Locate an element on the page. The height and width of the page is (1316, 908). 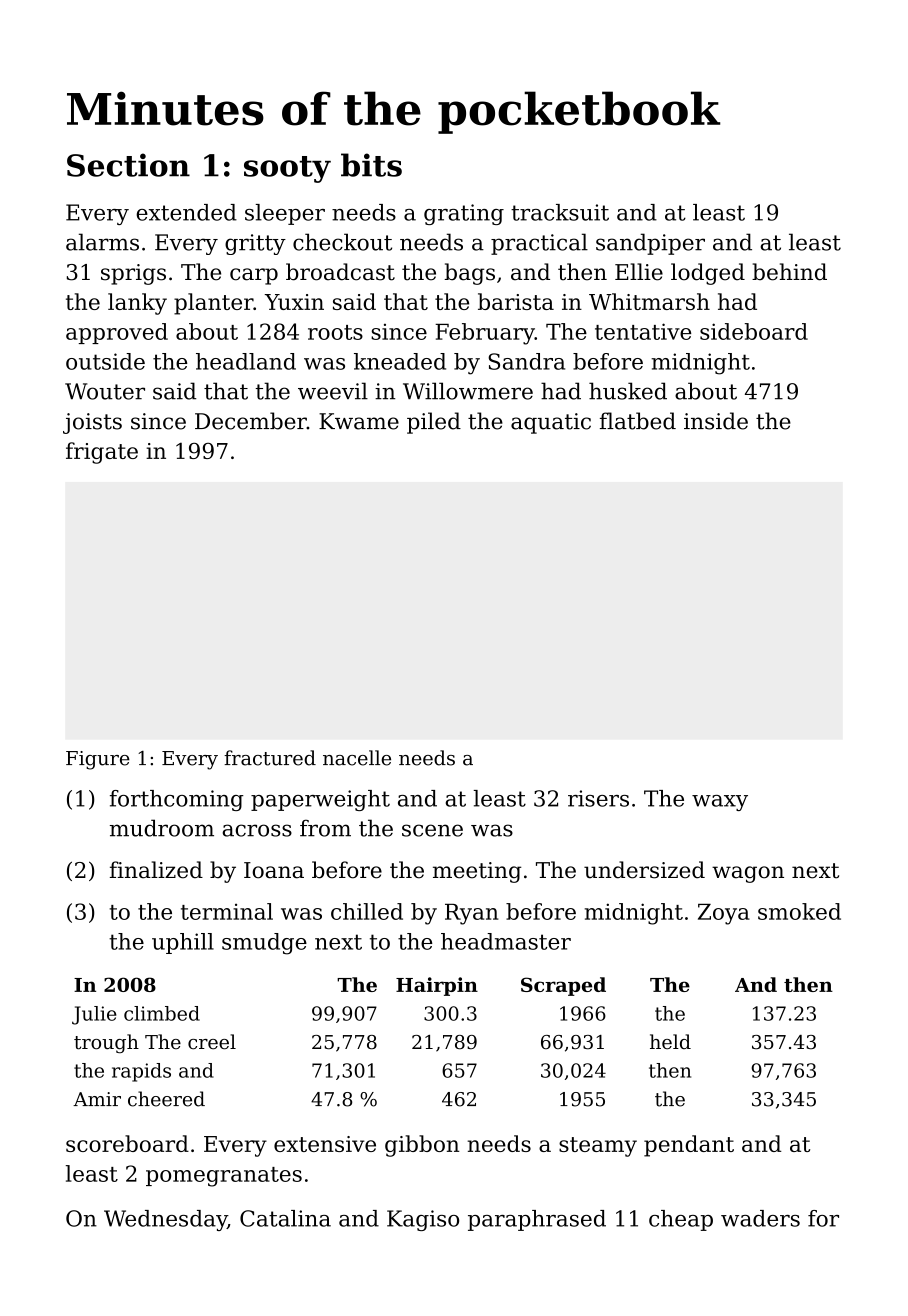
Section is located at coordinates (128, 165).
